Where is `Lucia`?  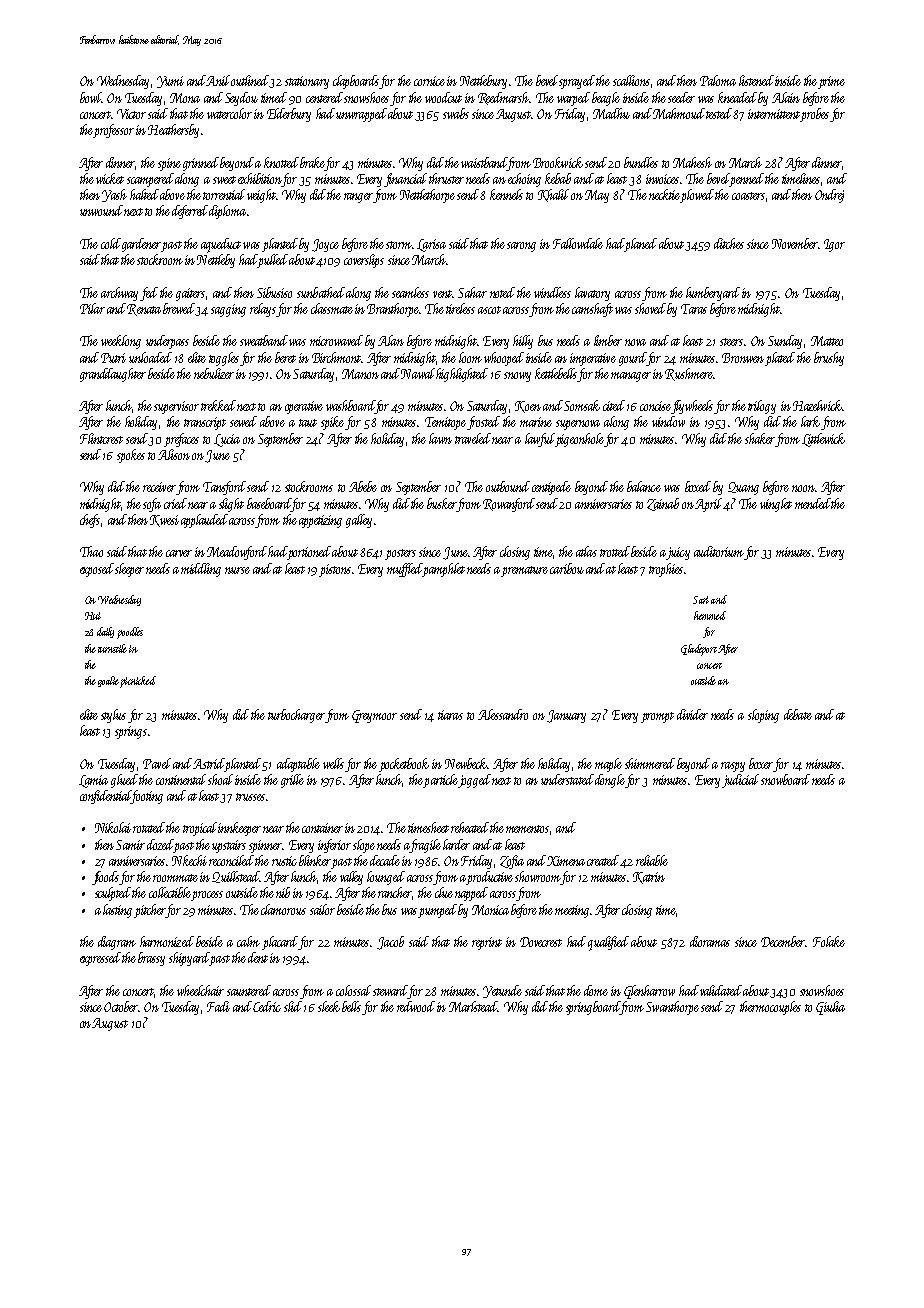
Lucia is located at coordinates (227, 440).
